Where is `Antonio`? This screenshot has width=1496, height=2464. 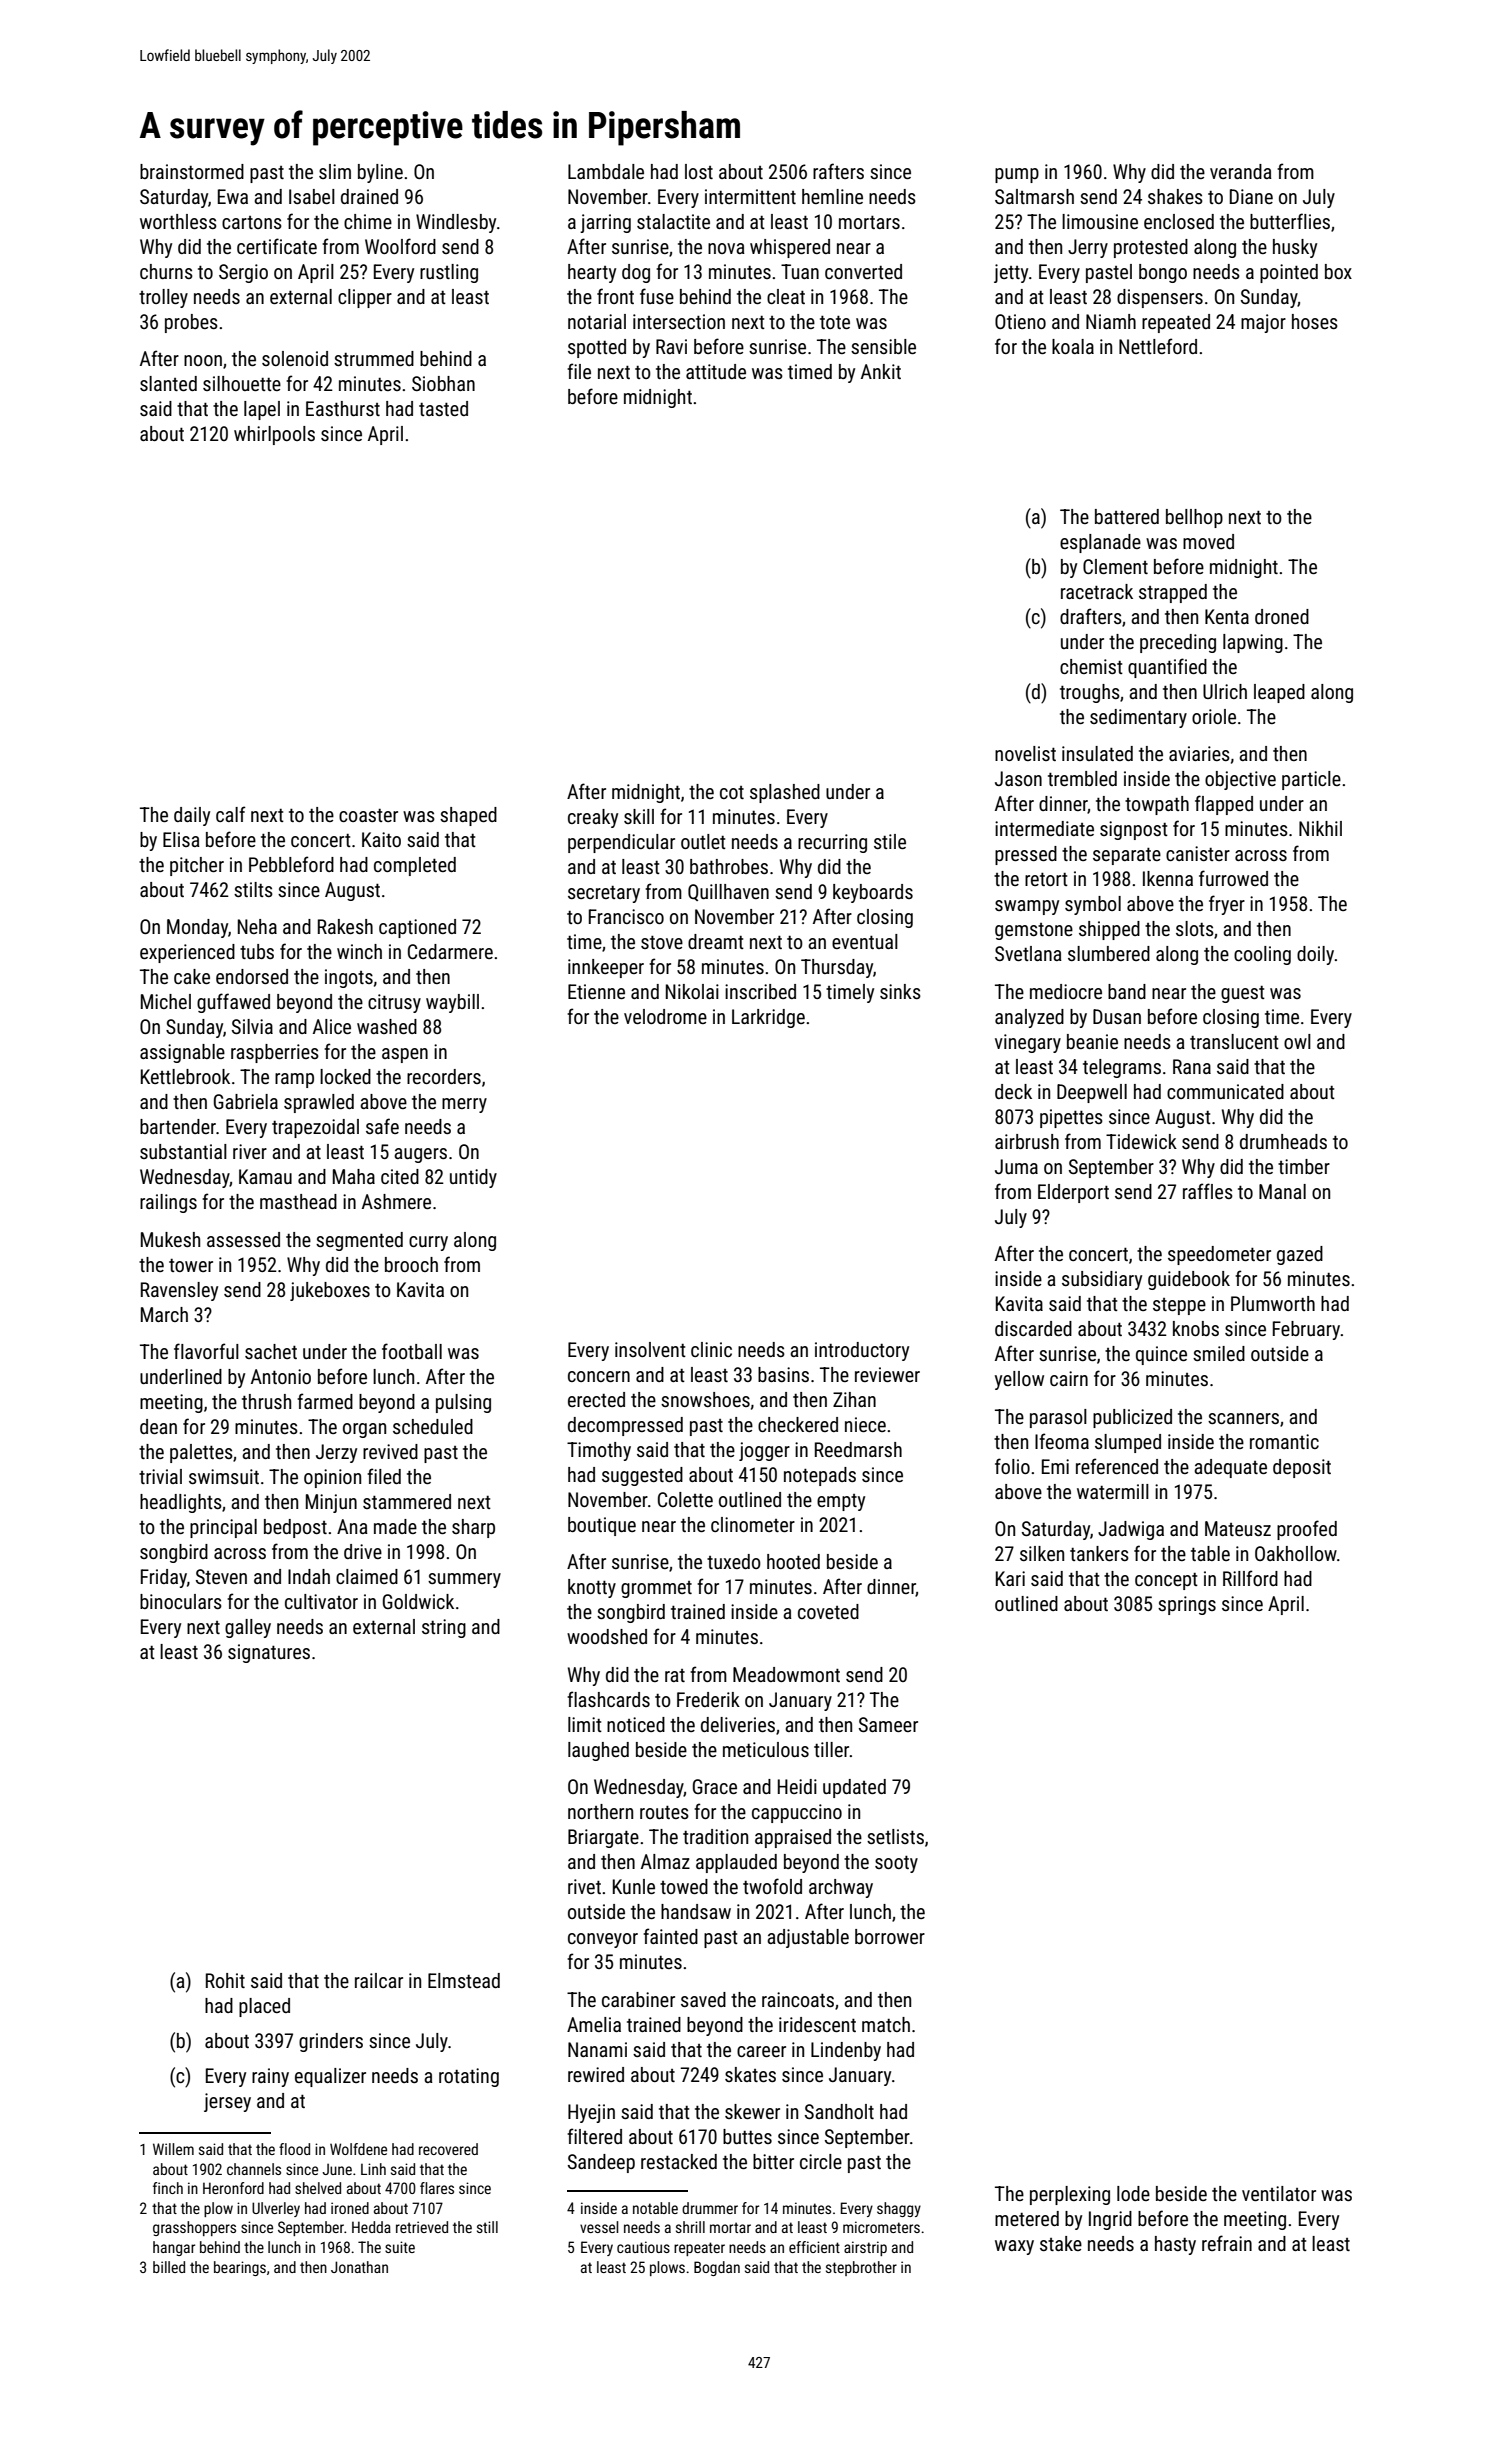
Antonio is located at coordinates (281, 1376).
